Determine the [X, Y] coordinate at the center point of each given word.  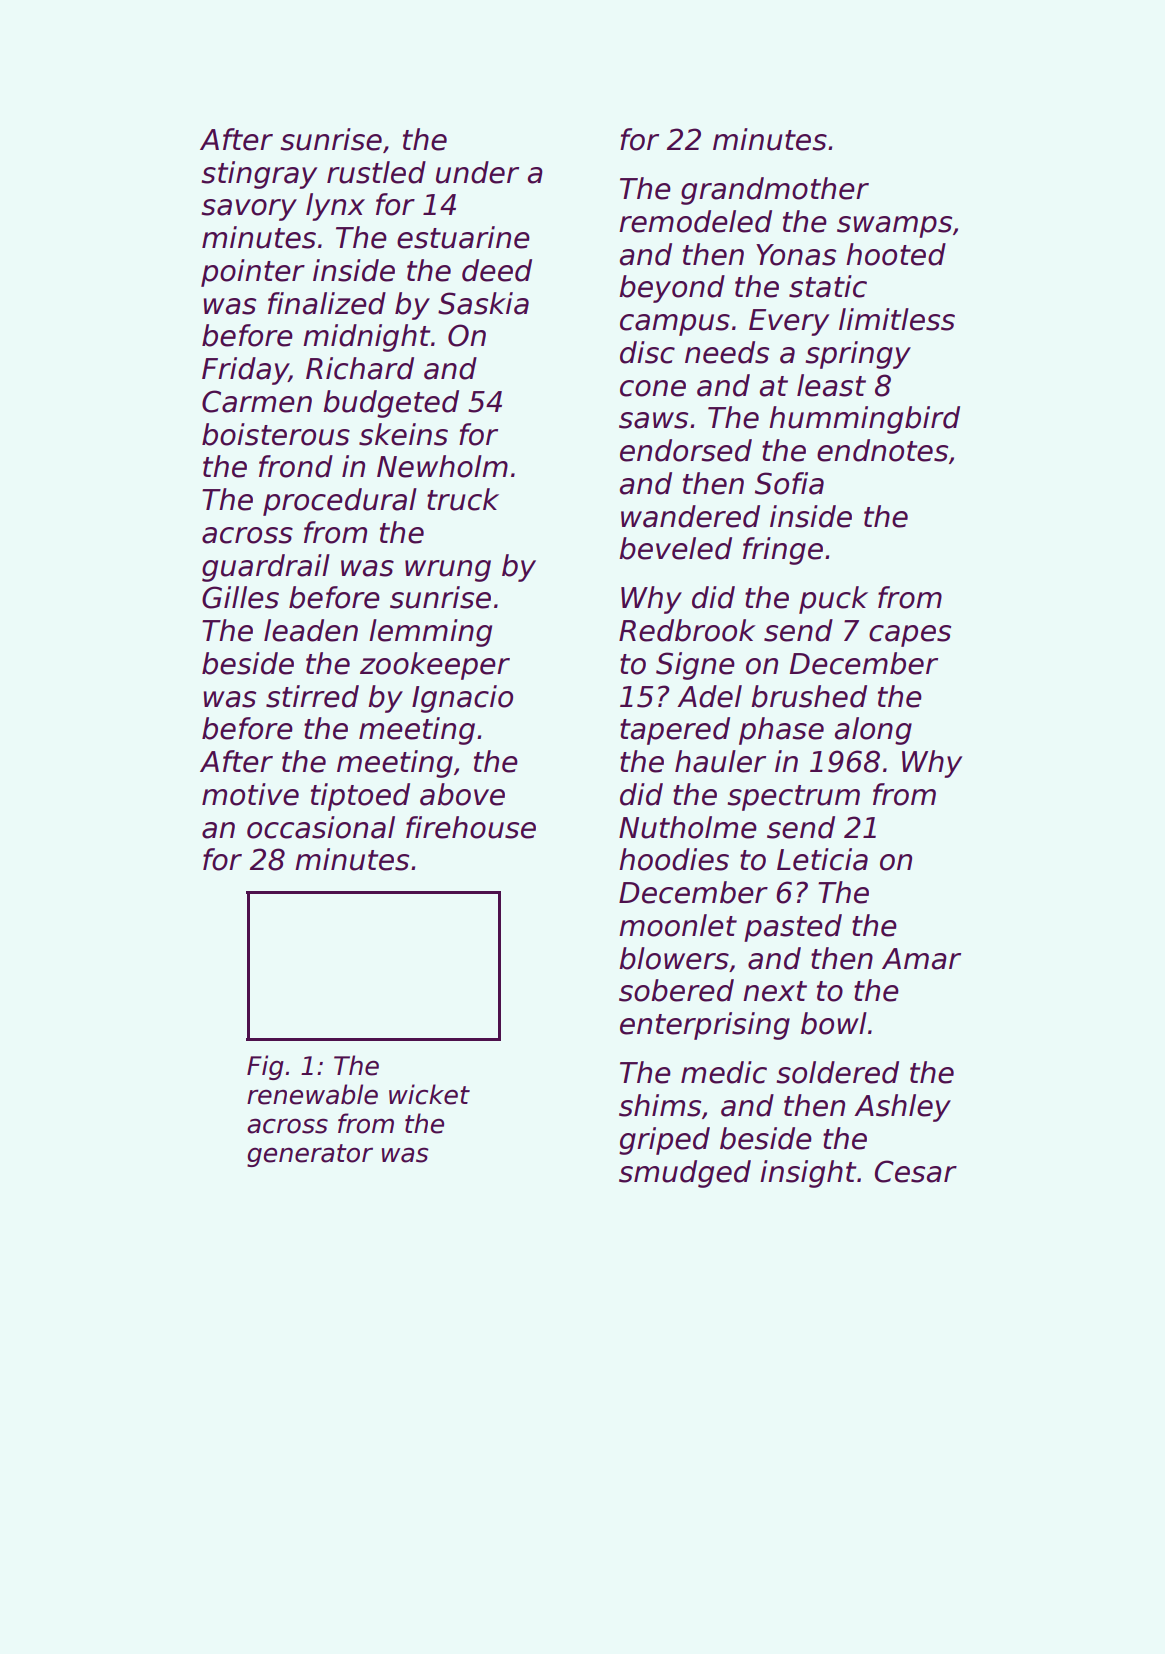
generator [310, 1155]
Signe [695, 666]
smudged [685, 1174]
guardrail [266, 568]
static [828, 286]
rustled [376, 172]
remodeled [695, 221]
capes [910, 636]
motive [250, 794]
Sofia [789, 483]
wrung [448, 571]
